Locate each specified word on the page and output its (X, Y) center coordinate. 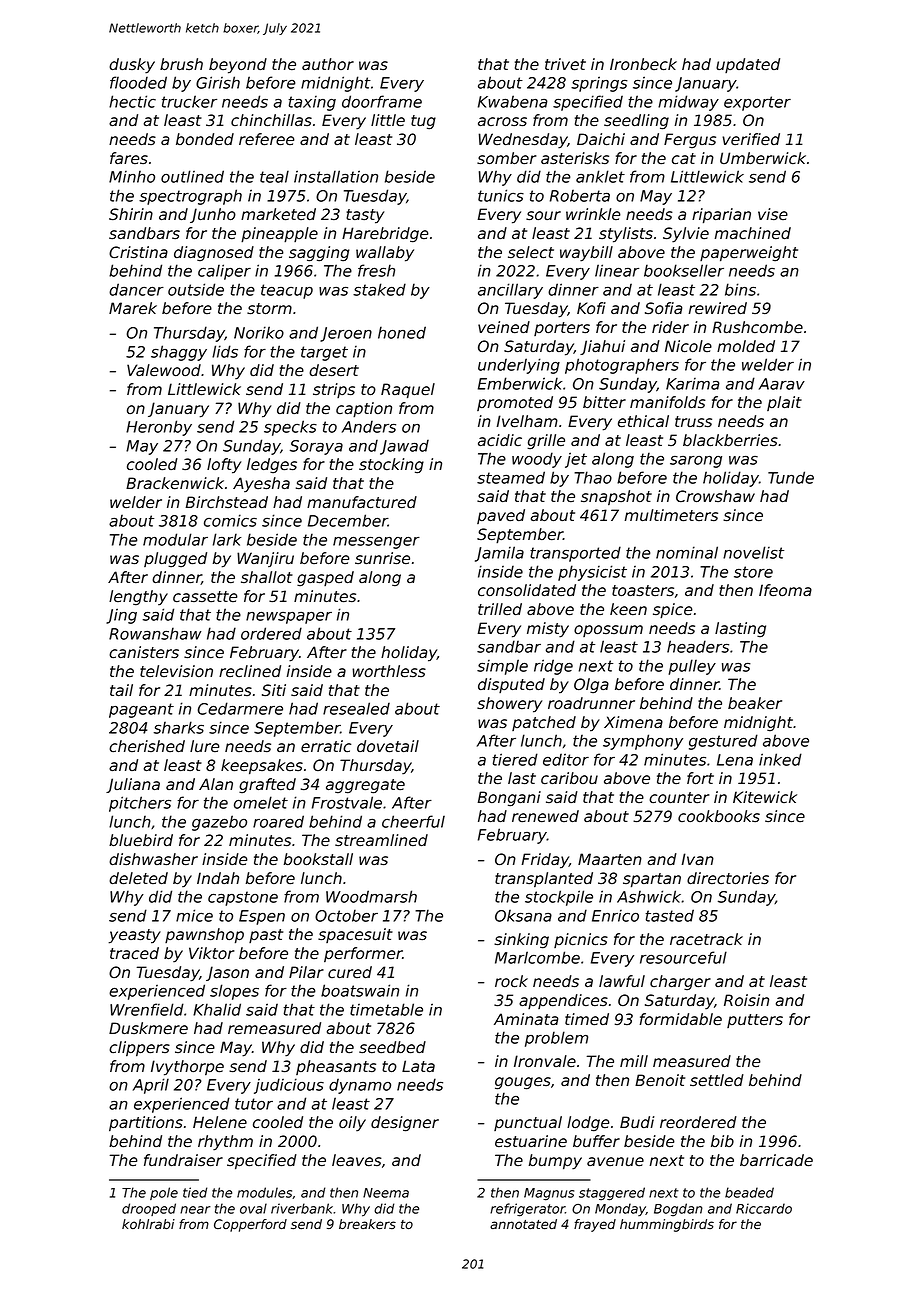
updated (748, 65)
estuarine (531, 1141)
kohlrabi (148, 1224)
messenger (376, 543)
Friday (545, 861)
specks (290, 428)
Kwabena (513, 101)
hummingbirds (667, 1225)
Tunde (791, 477)
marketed (278, 214)
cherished (147, 746)
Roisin (746, 1000)
